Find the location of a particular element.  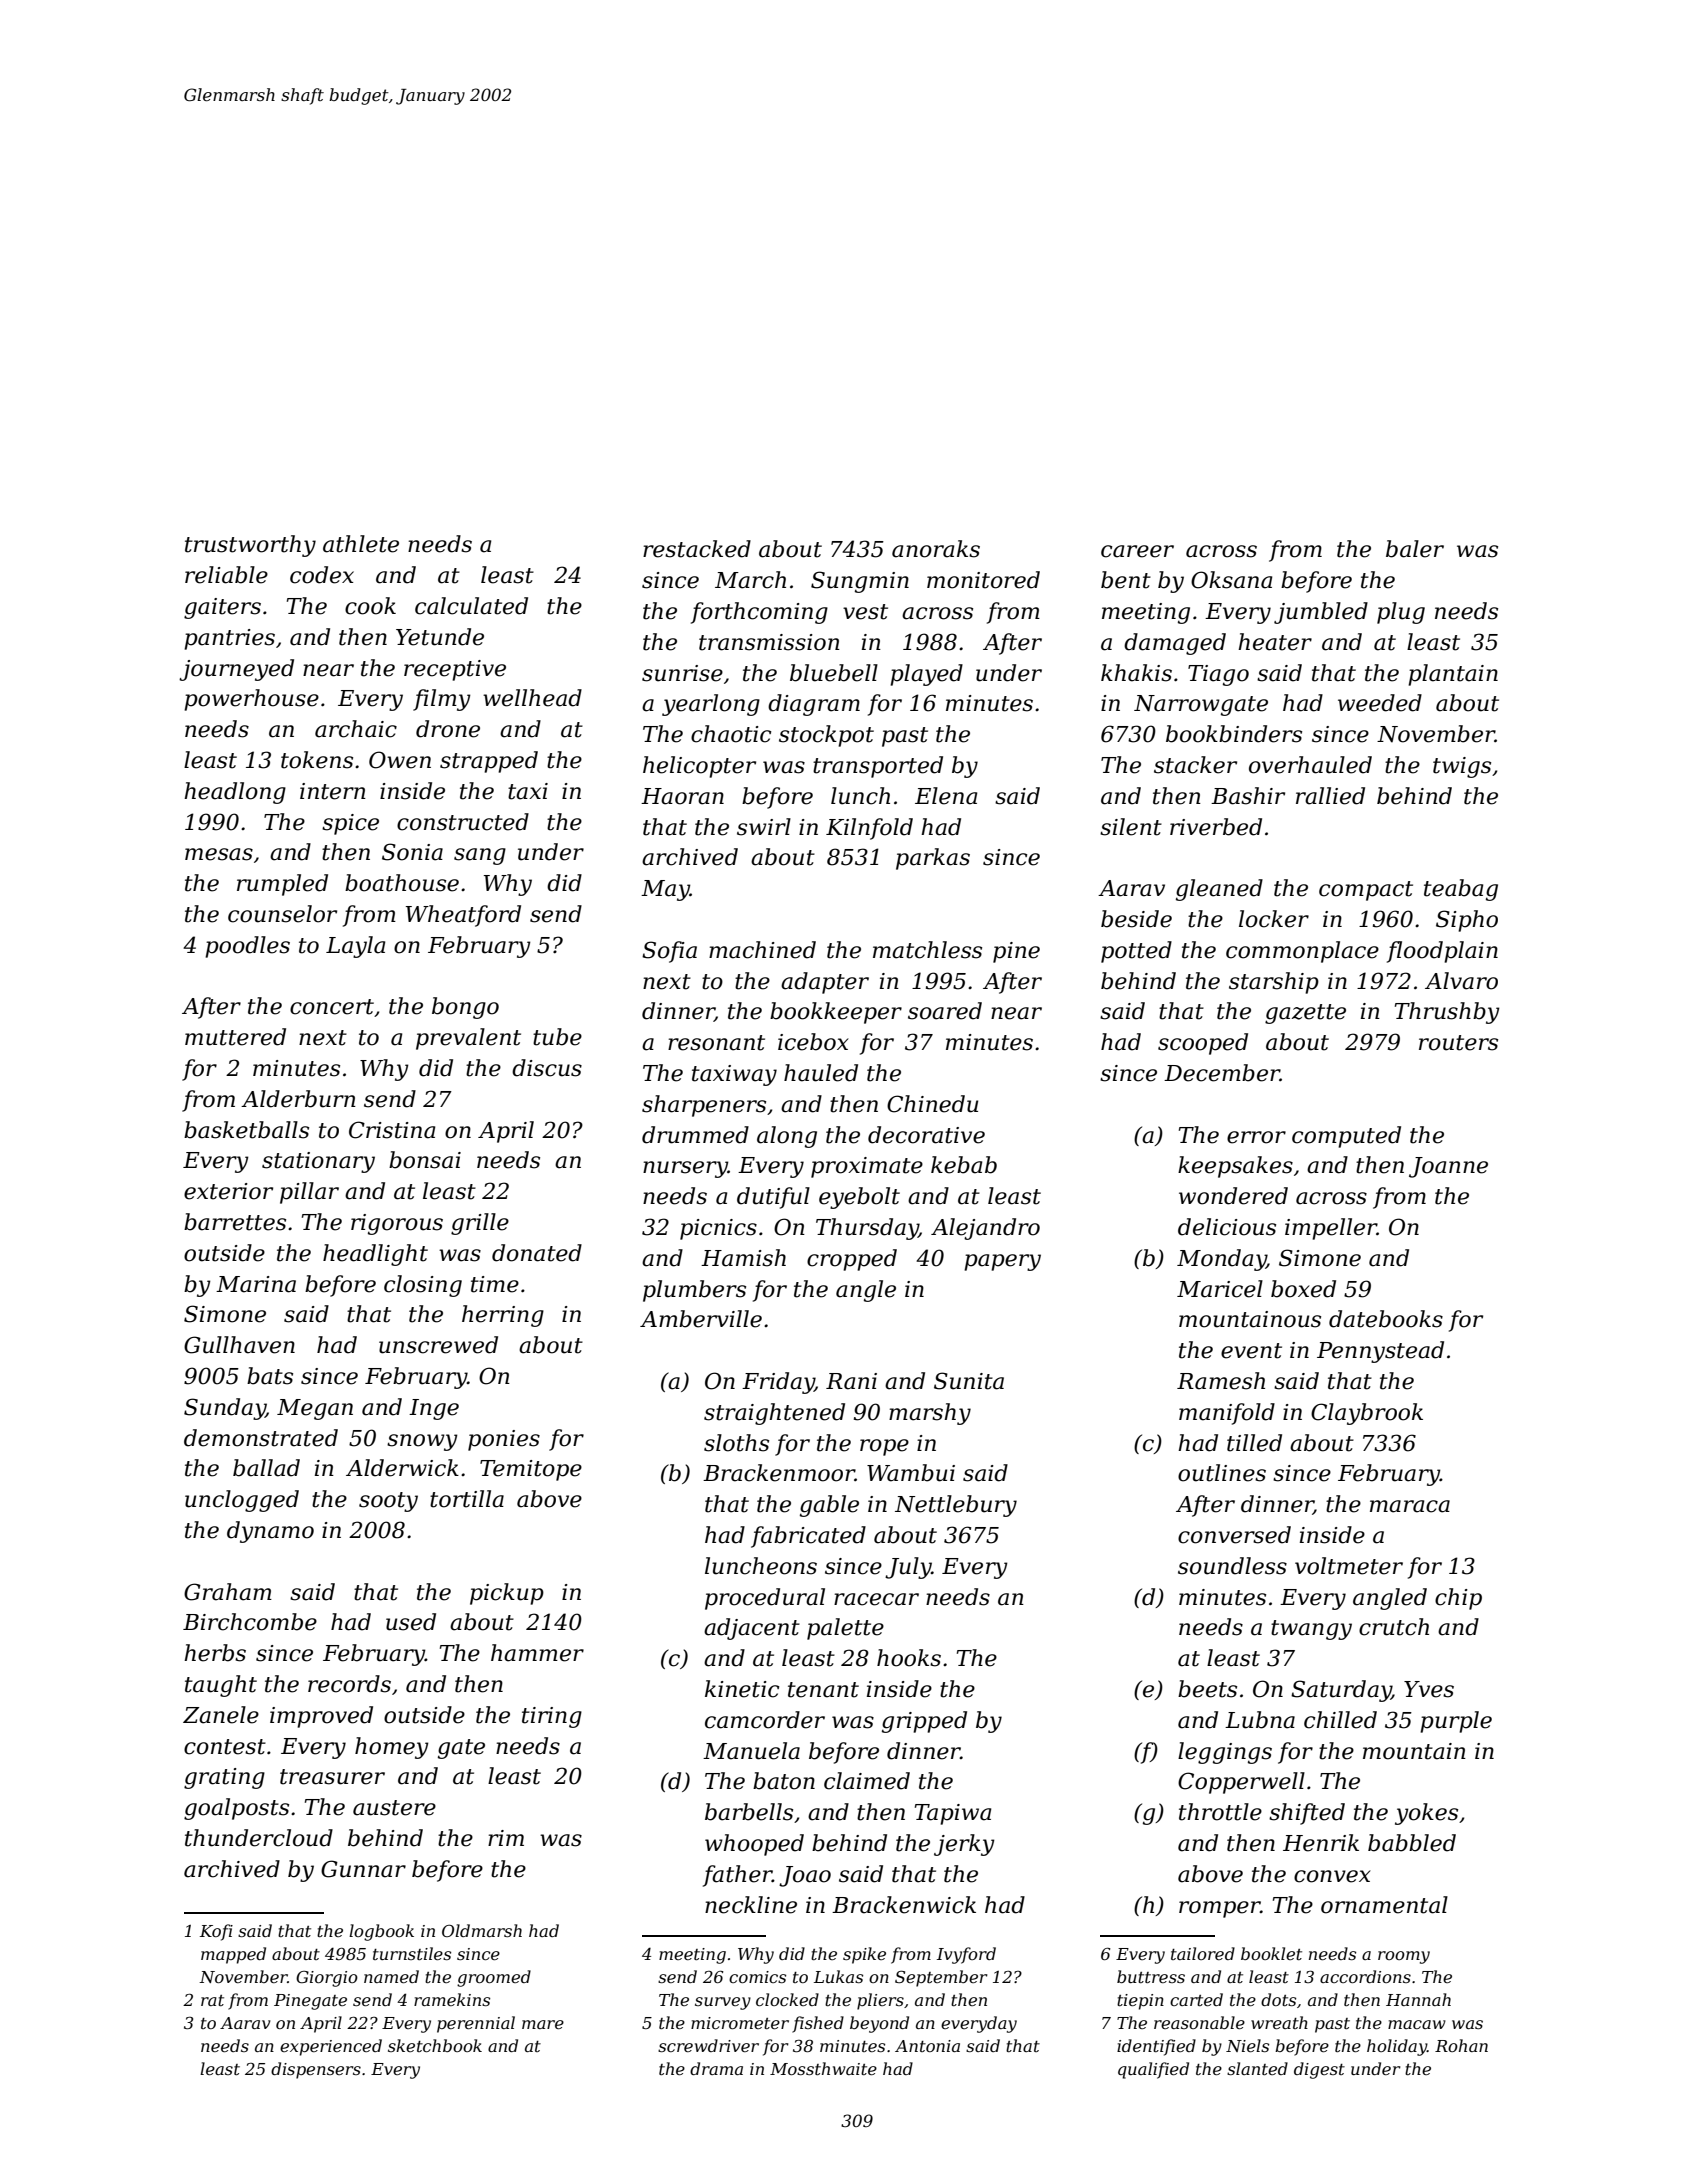

gleaned is located at coordinates (1219, 890).
